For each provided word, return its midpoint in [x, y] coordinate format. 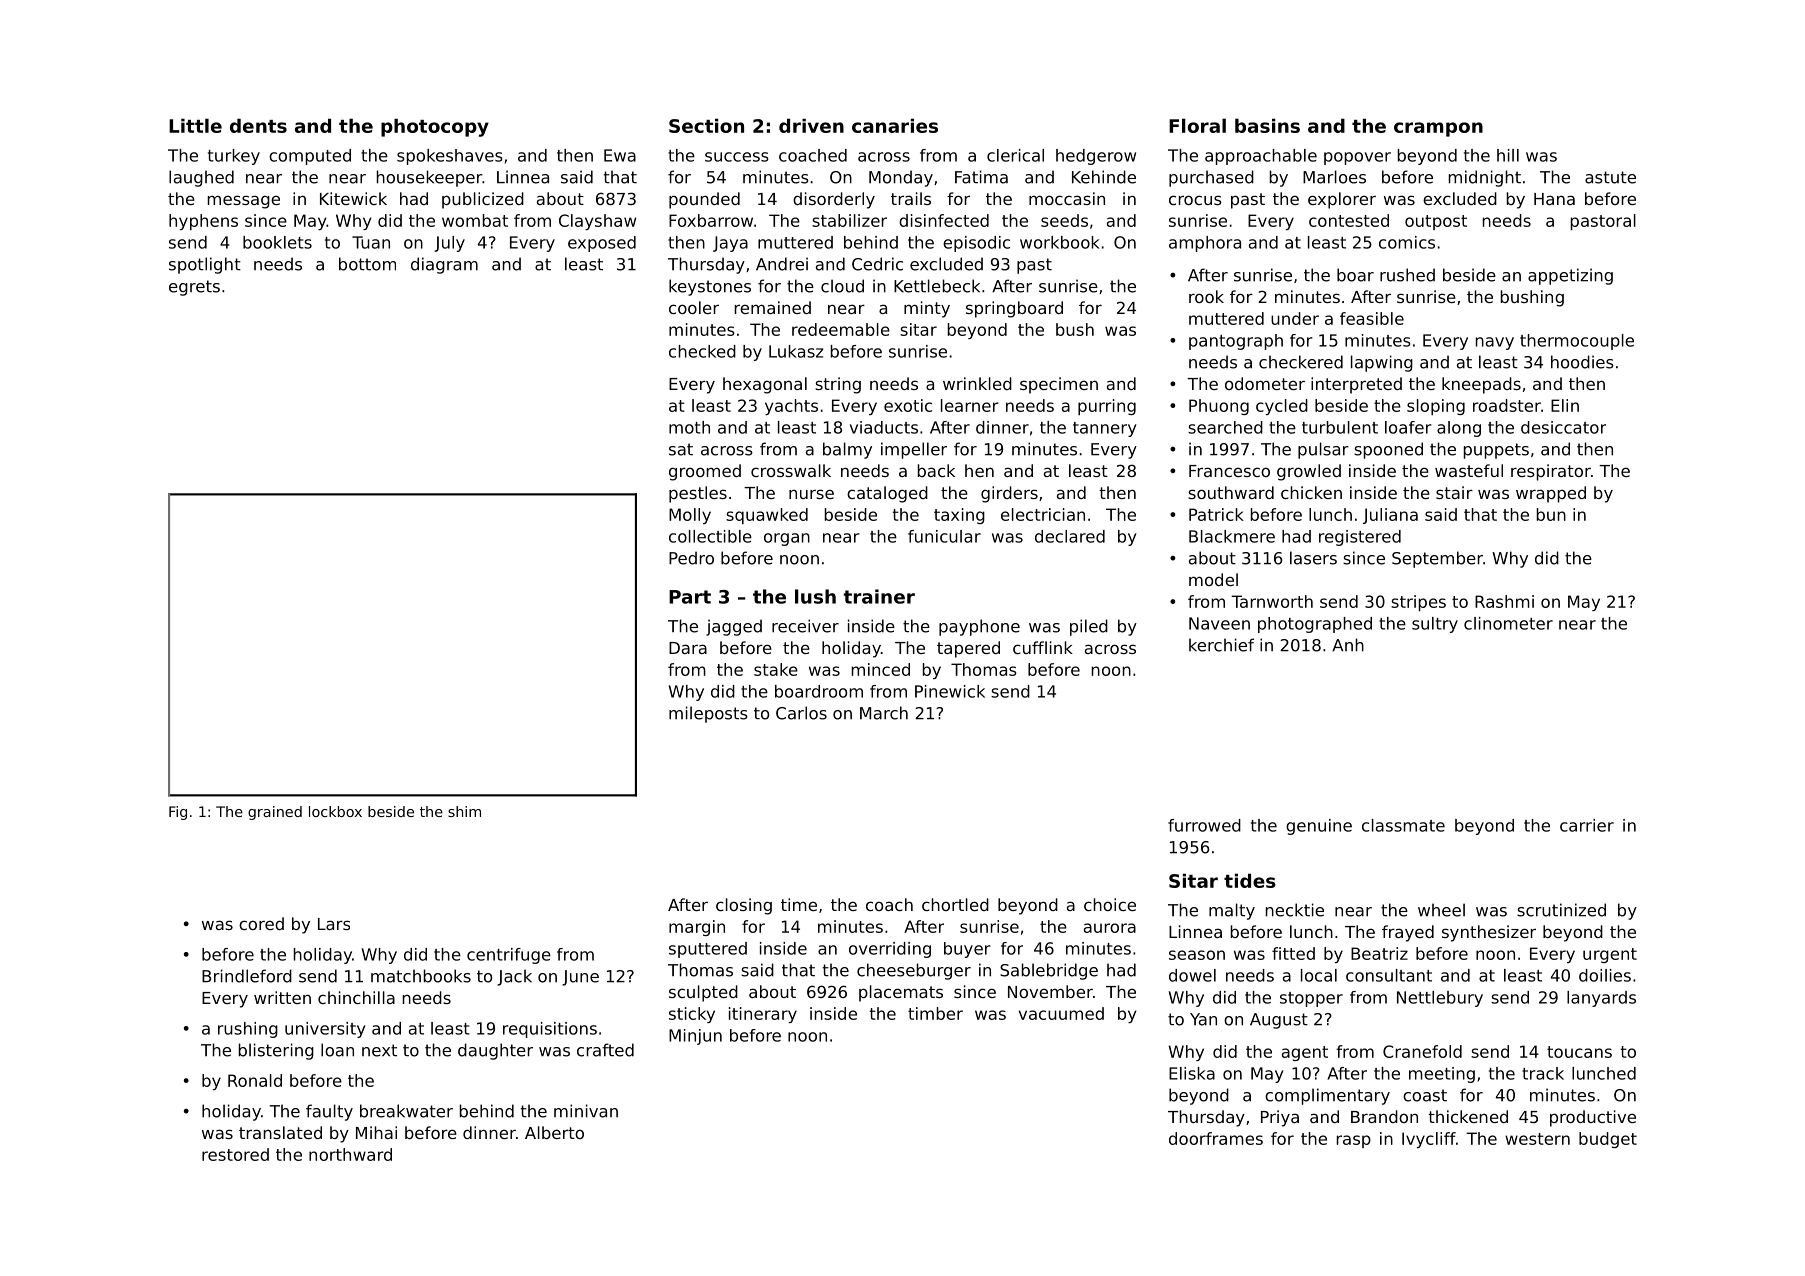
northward [350, 1154]
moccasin [1067, 198]
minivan [586, 1111]
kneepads [1481, 385]
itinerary [763, 1015]
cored [261, 923]
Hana [1554, 199]
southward [1231, 492]
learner [970, 405]
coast [1425, 1095]
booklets [277, 242]
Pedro [691, 558]
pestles [698, 494]
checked [702, 351]
